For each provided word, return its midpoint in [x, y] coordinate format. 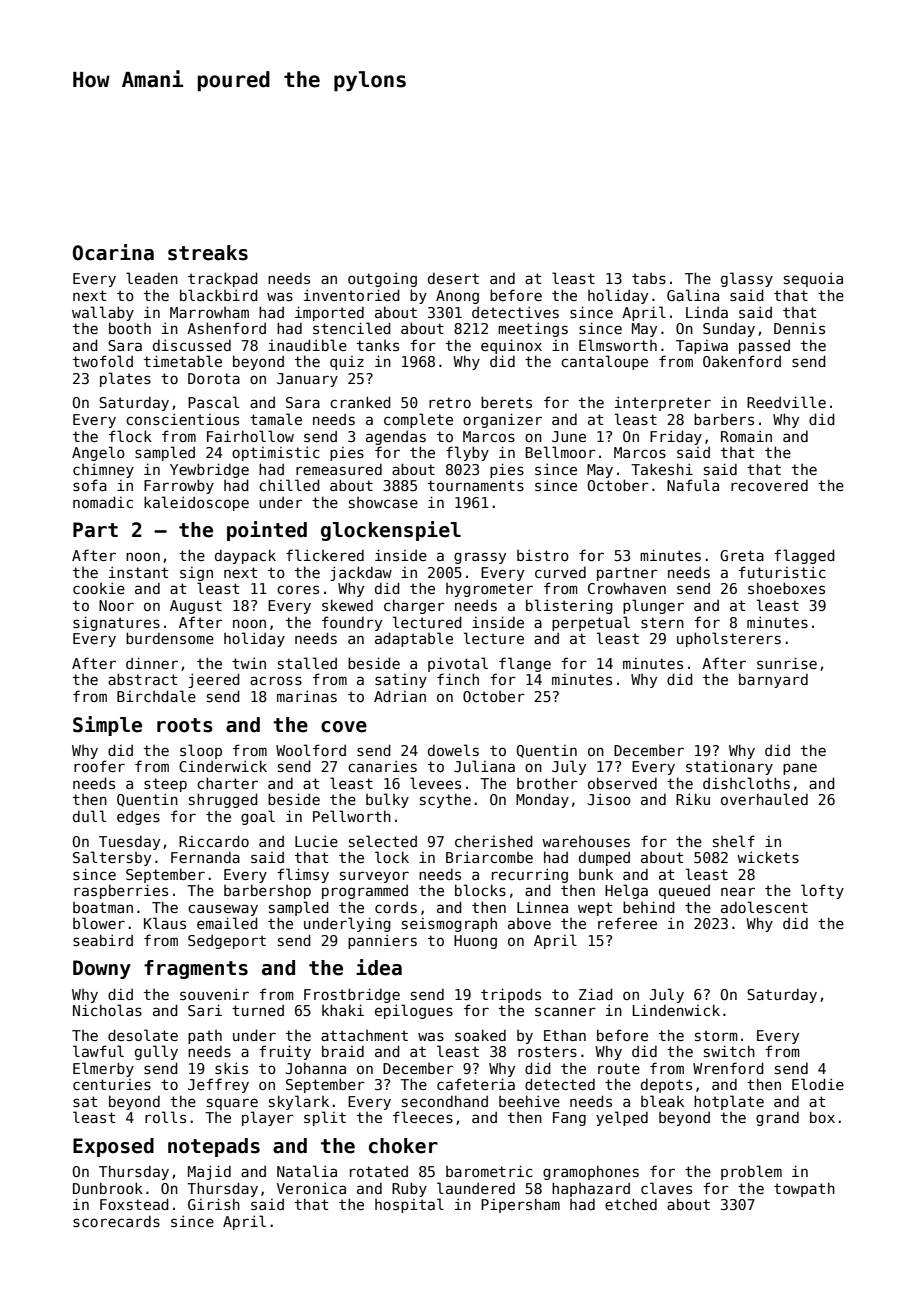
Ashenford [226, 328]
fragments [196, 969]
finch [458, 679]
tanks [378, 345]
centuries [112, 1084]
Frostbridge [352, 995]
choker [403, 1146]
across [276, 680]
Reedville [786, 402]
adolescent [764, 907]
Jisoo [609, 799]
